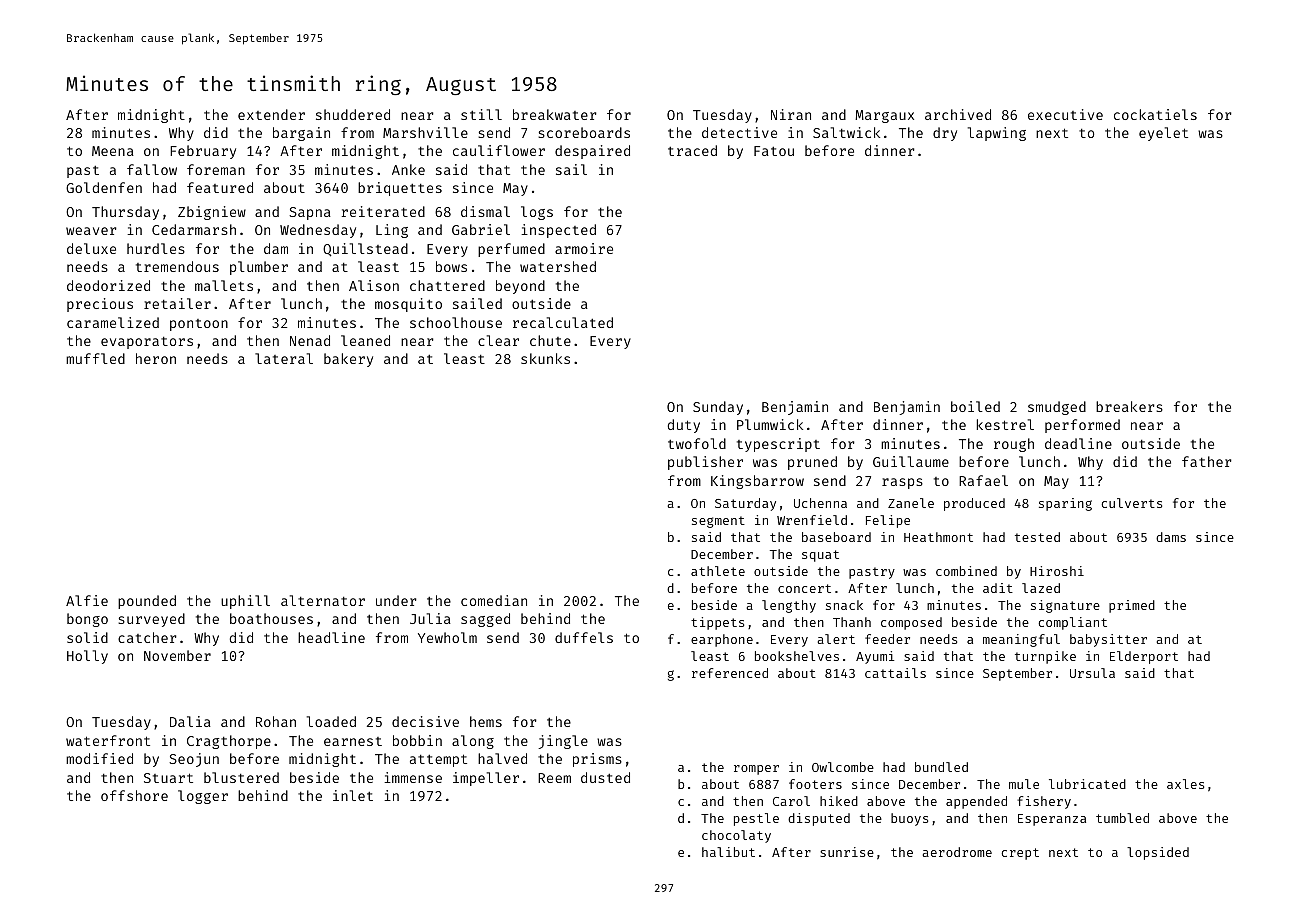 The height and width of the screenshot is (924, 1308). I want to click on cauliflower, so click(499, 150).
